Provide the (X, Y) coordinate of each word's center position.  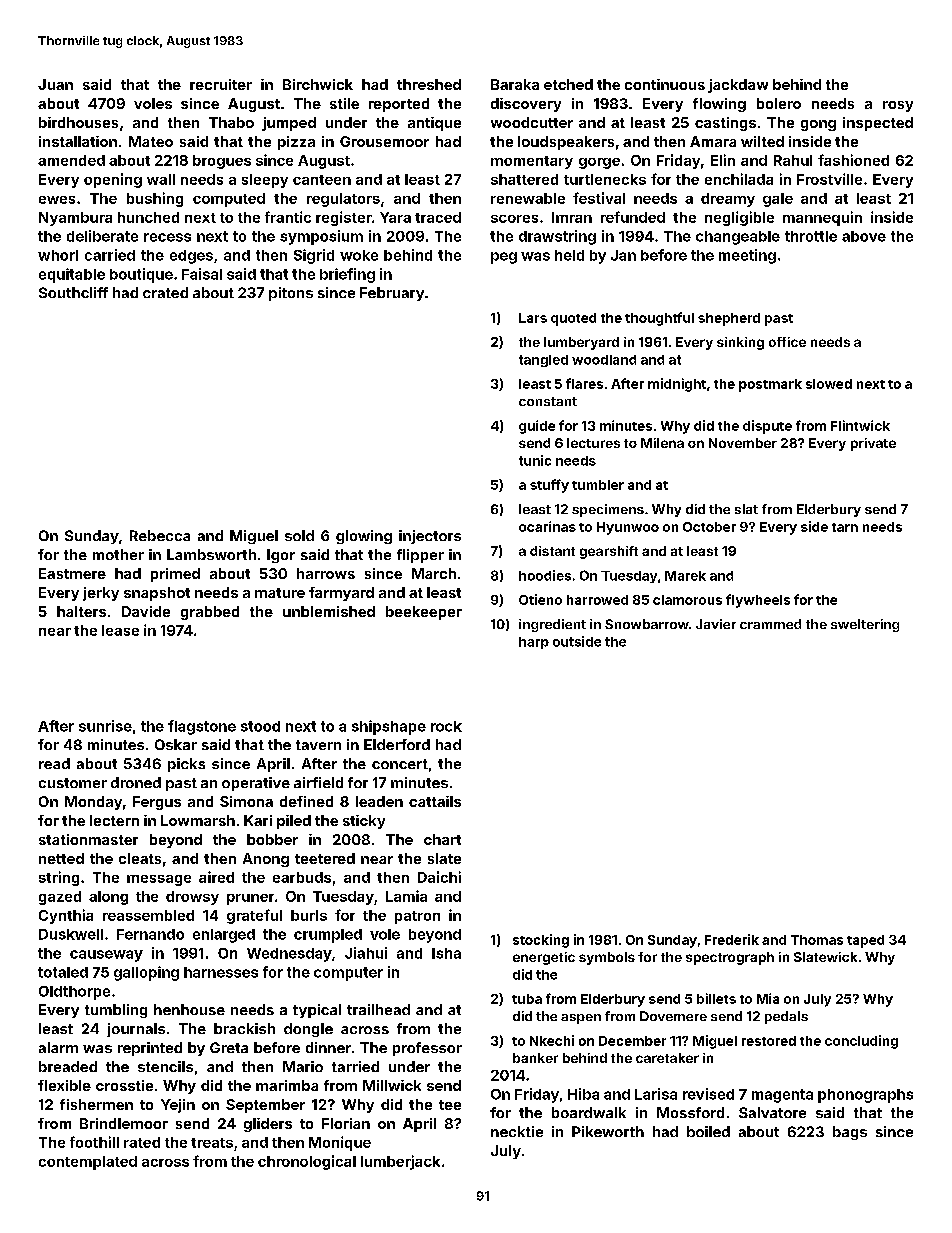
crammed (770, 624)
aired (216, 877)
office (787, 342)
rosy (898, 106)
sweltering (865, 625)
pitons (291, 294)
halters (81, 611)
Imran (572, 217)
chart (442, 839)
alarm (58, 1047)
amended (71, 160)
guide (537, 427)
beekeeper (424, 613)
